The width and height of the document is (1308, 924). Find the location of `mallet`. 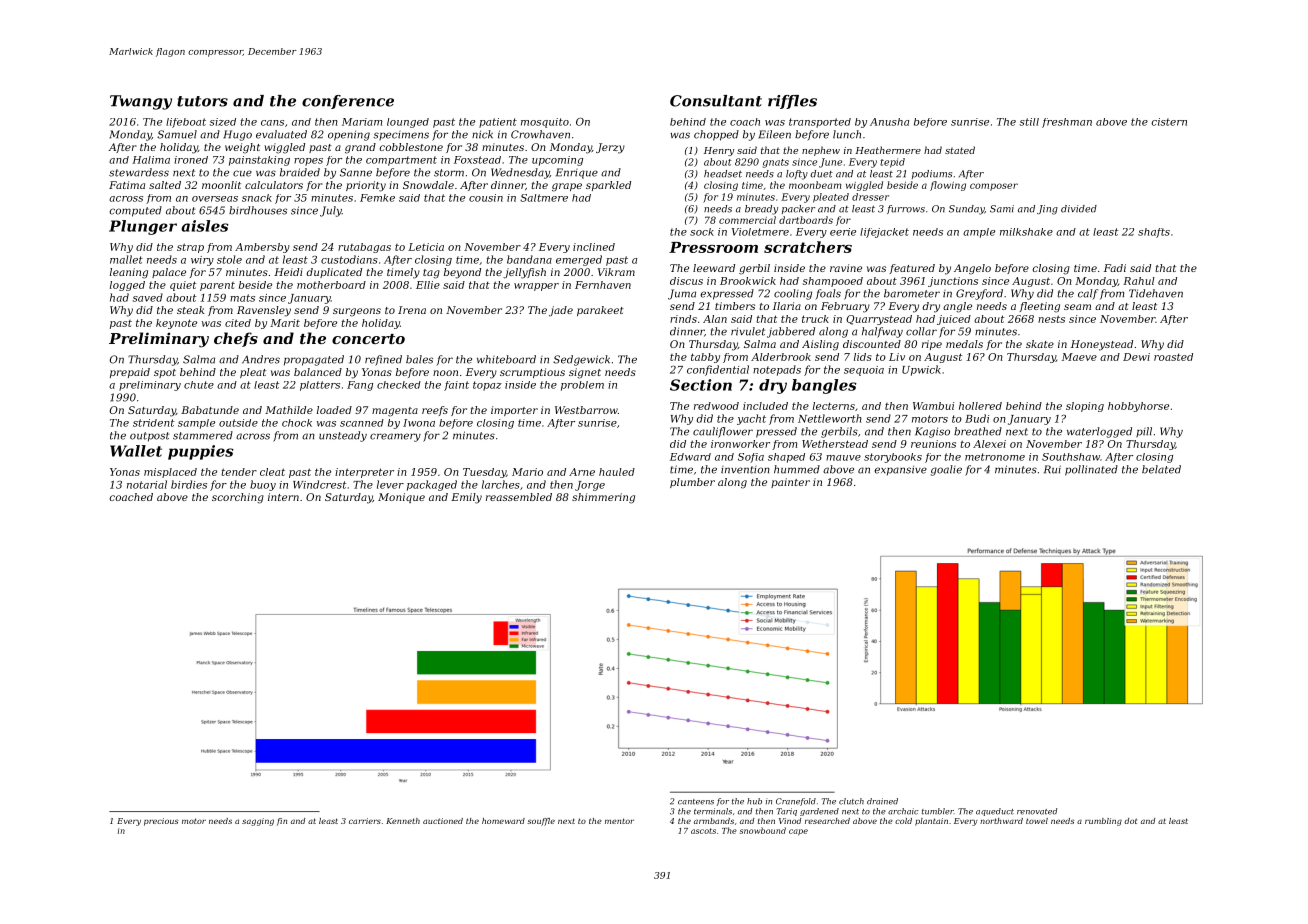

mallet is located at coordinates (126, 259).
